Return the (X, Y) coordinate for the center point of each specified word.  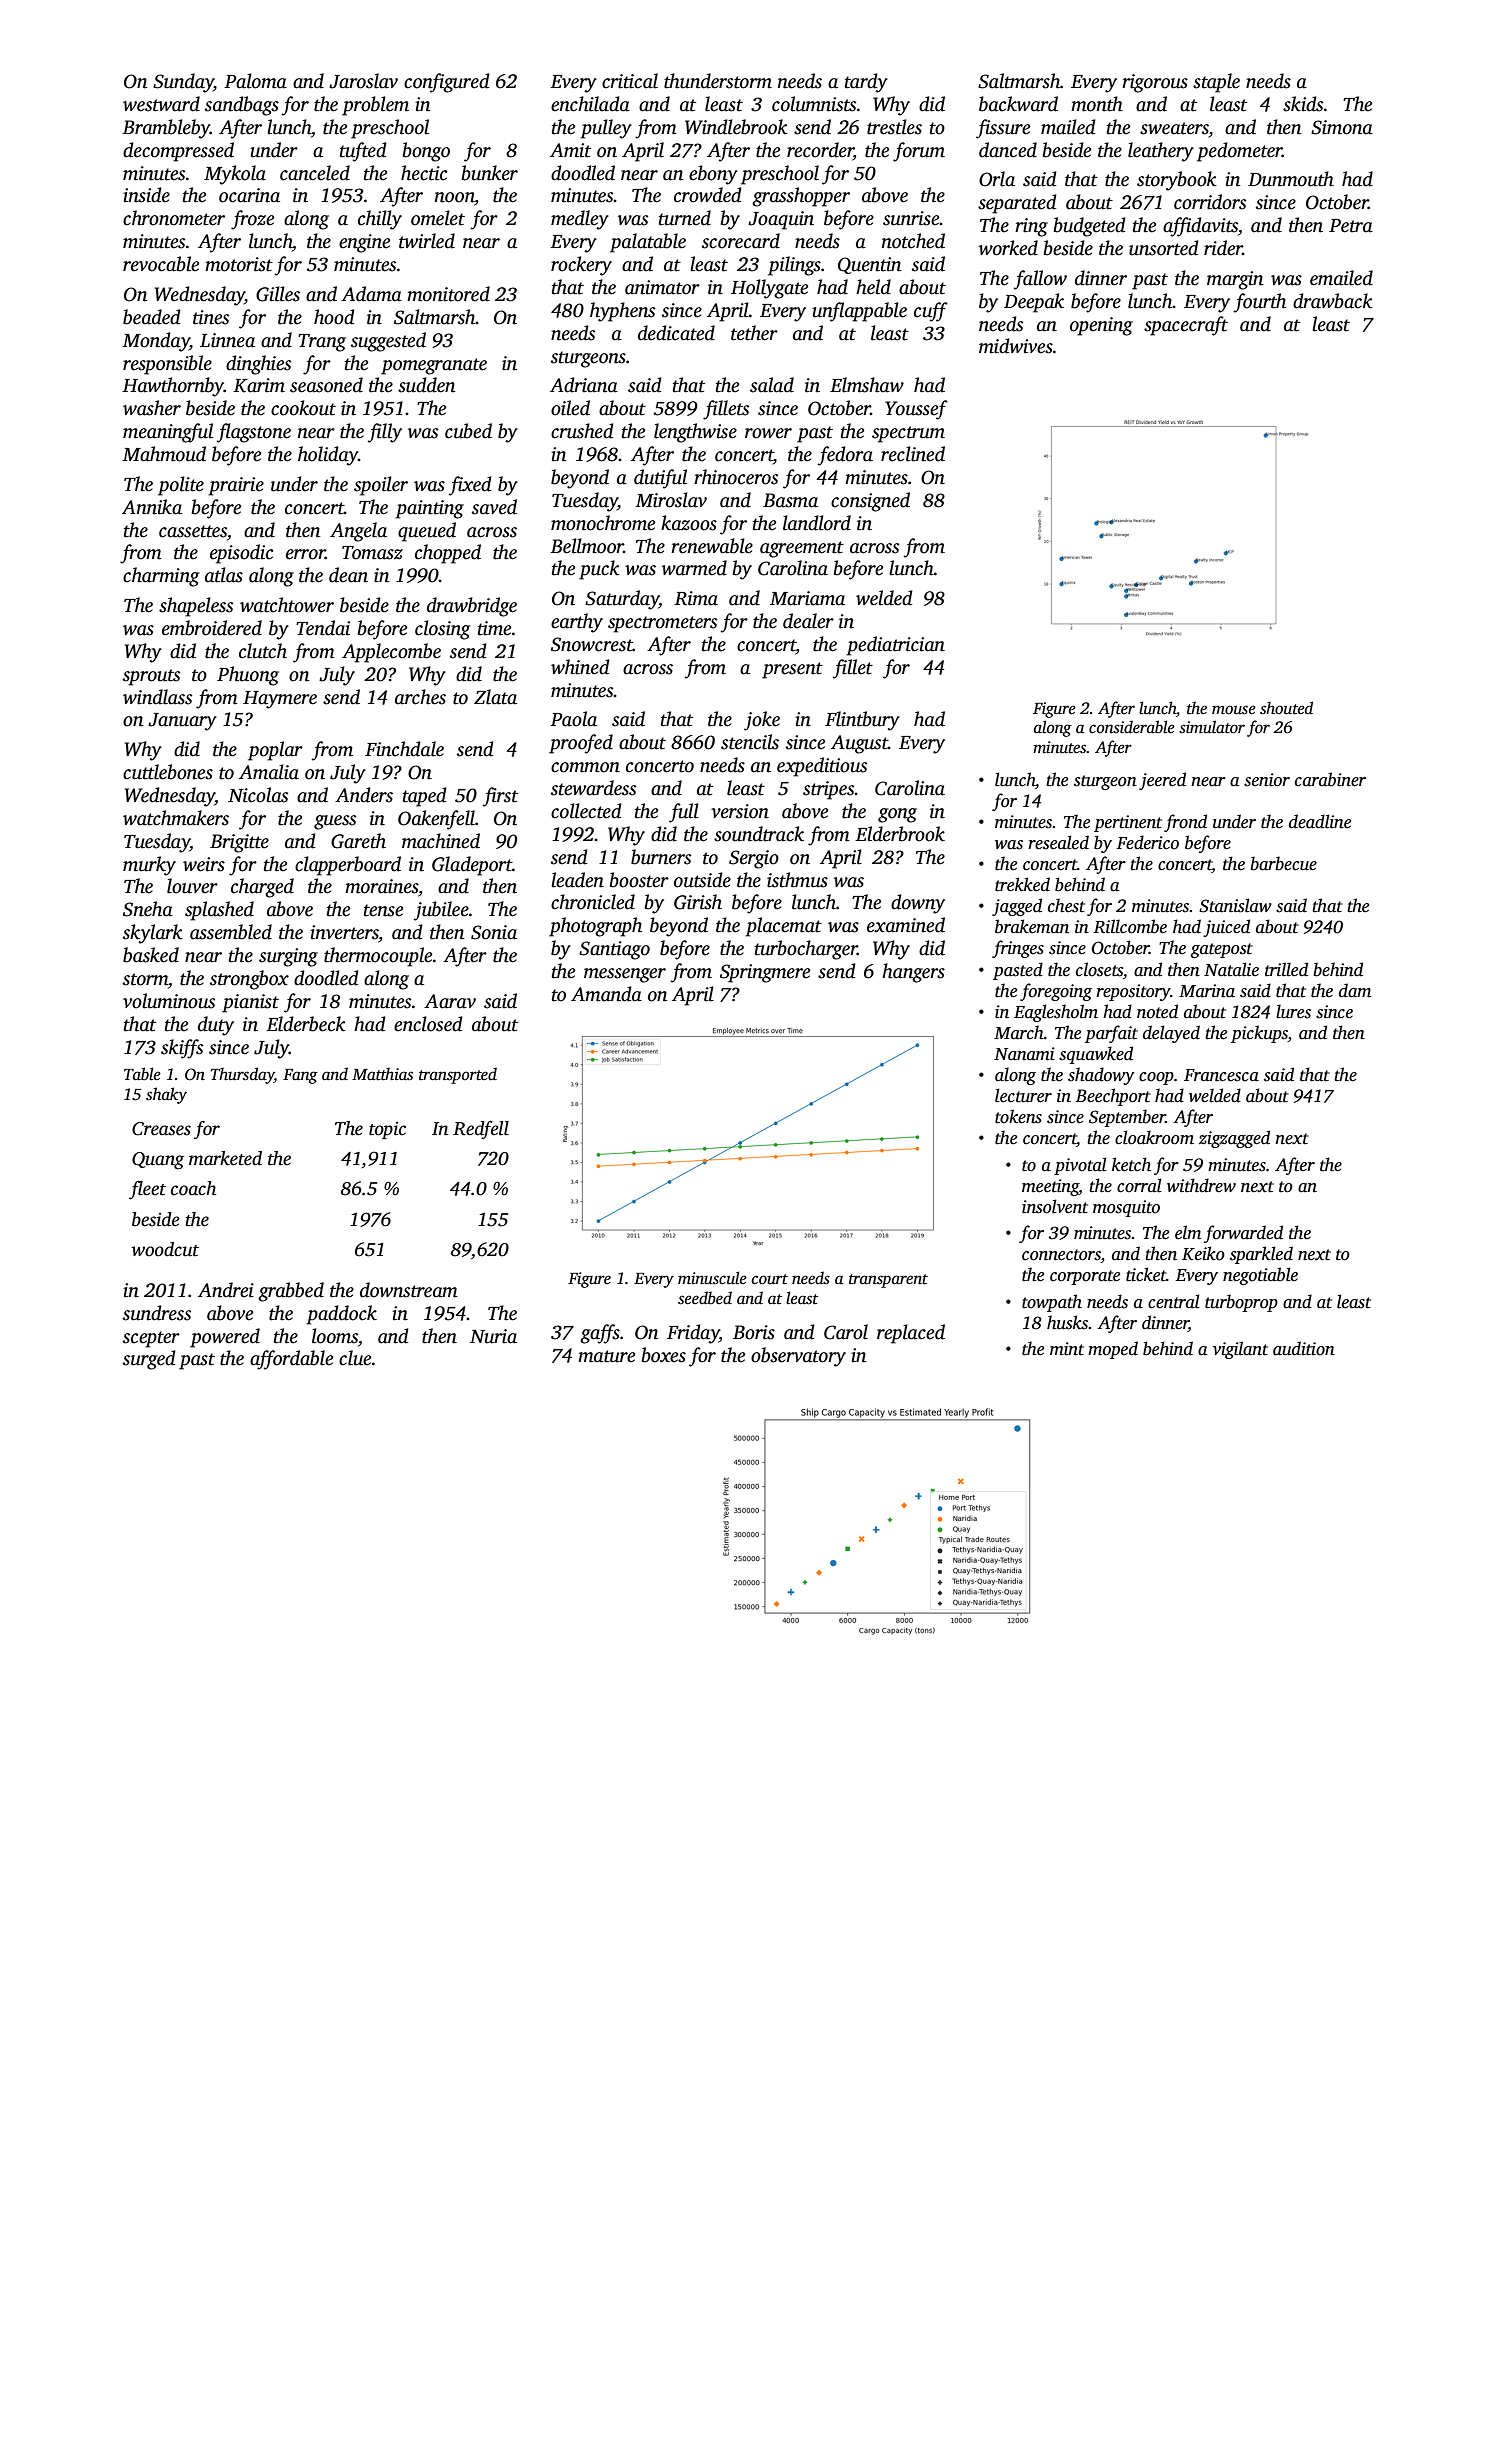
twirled (427, 241)
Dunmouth (1291, 179)
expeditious (822, 767)
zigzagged (1234, 1139)
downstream (409, 1290)
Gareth (358, 841)
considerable (1132, 727)
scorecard (741, 241)
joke (762, 721)
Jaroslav (363, 81)
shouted (1286, 708)
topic (387, 1130)
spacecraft (1186, 326)
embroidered (212, 628)
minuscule (712, 1278)
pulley (606, 129)
